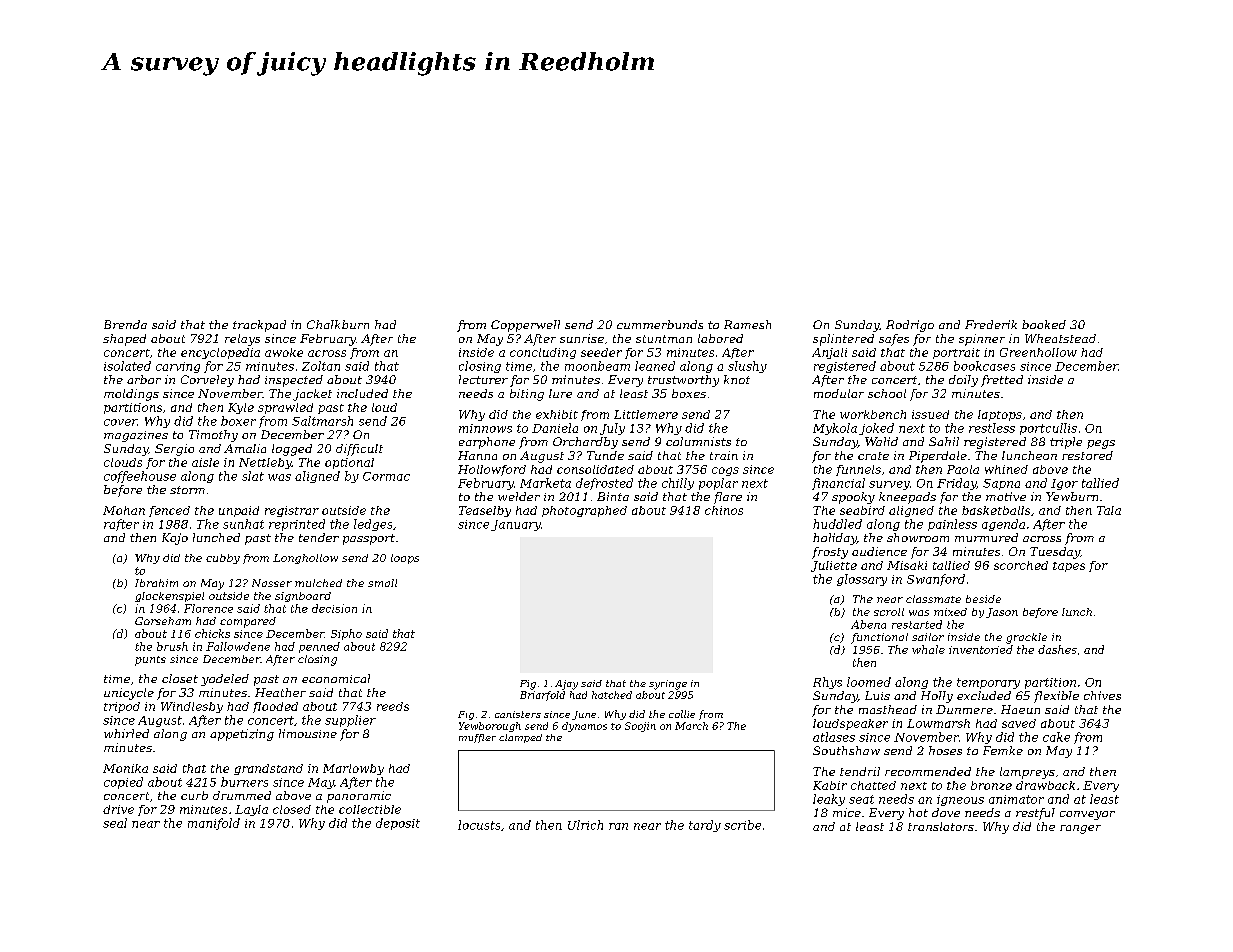 This screenshot has width=1233, height=952. What do you see at coordinates (1044, 324) in the screenshot?
I see `booked` at bounding box center [1044, 324].
